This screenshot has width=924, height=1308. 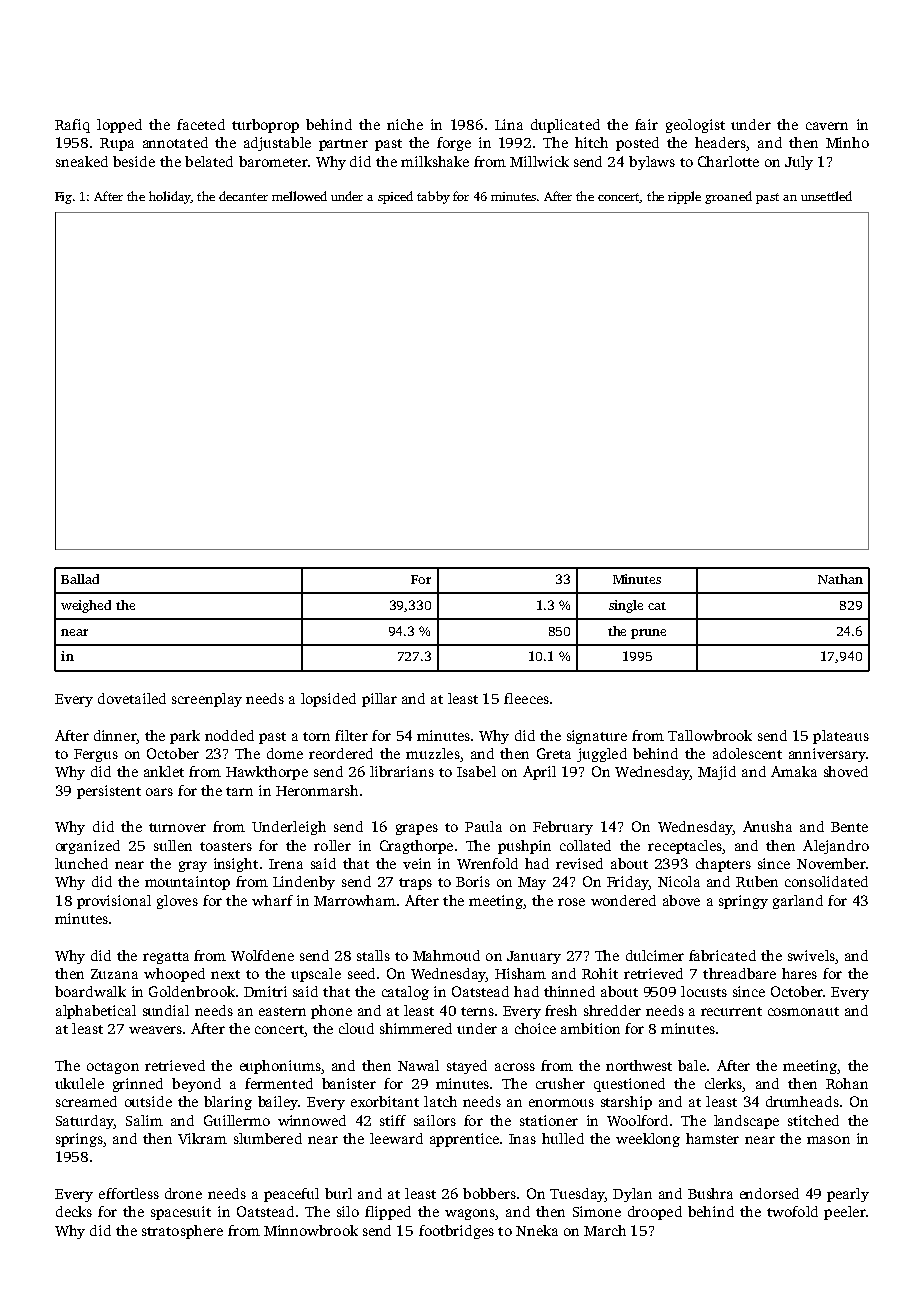 I want to click on March, so click(x=605, y=1230).
